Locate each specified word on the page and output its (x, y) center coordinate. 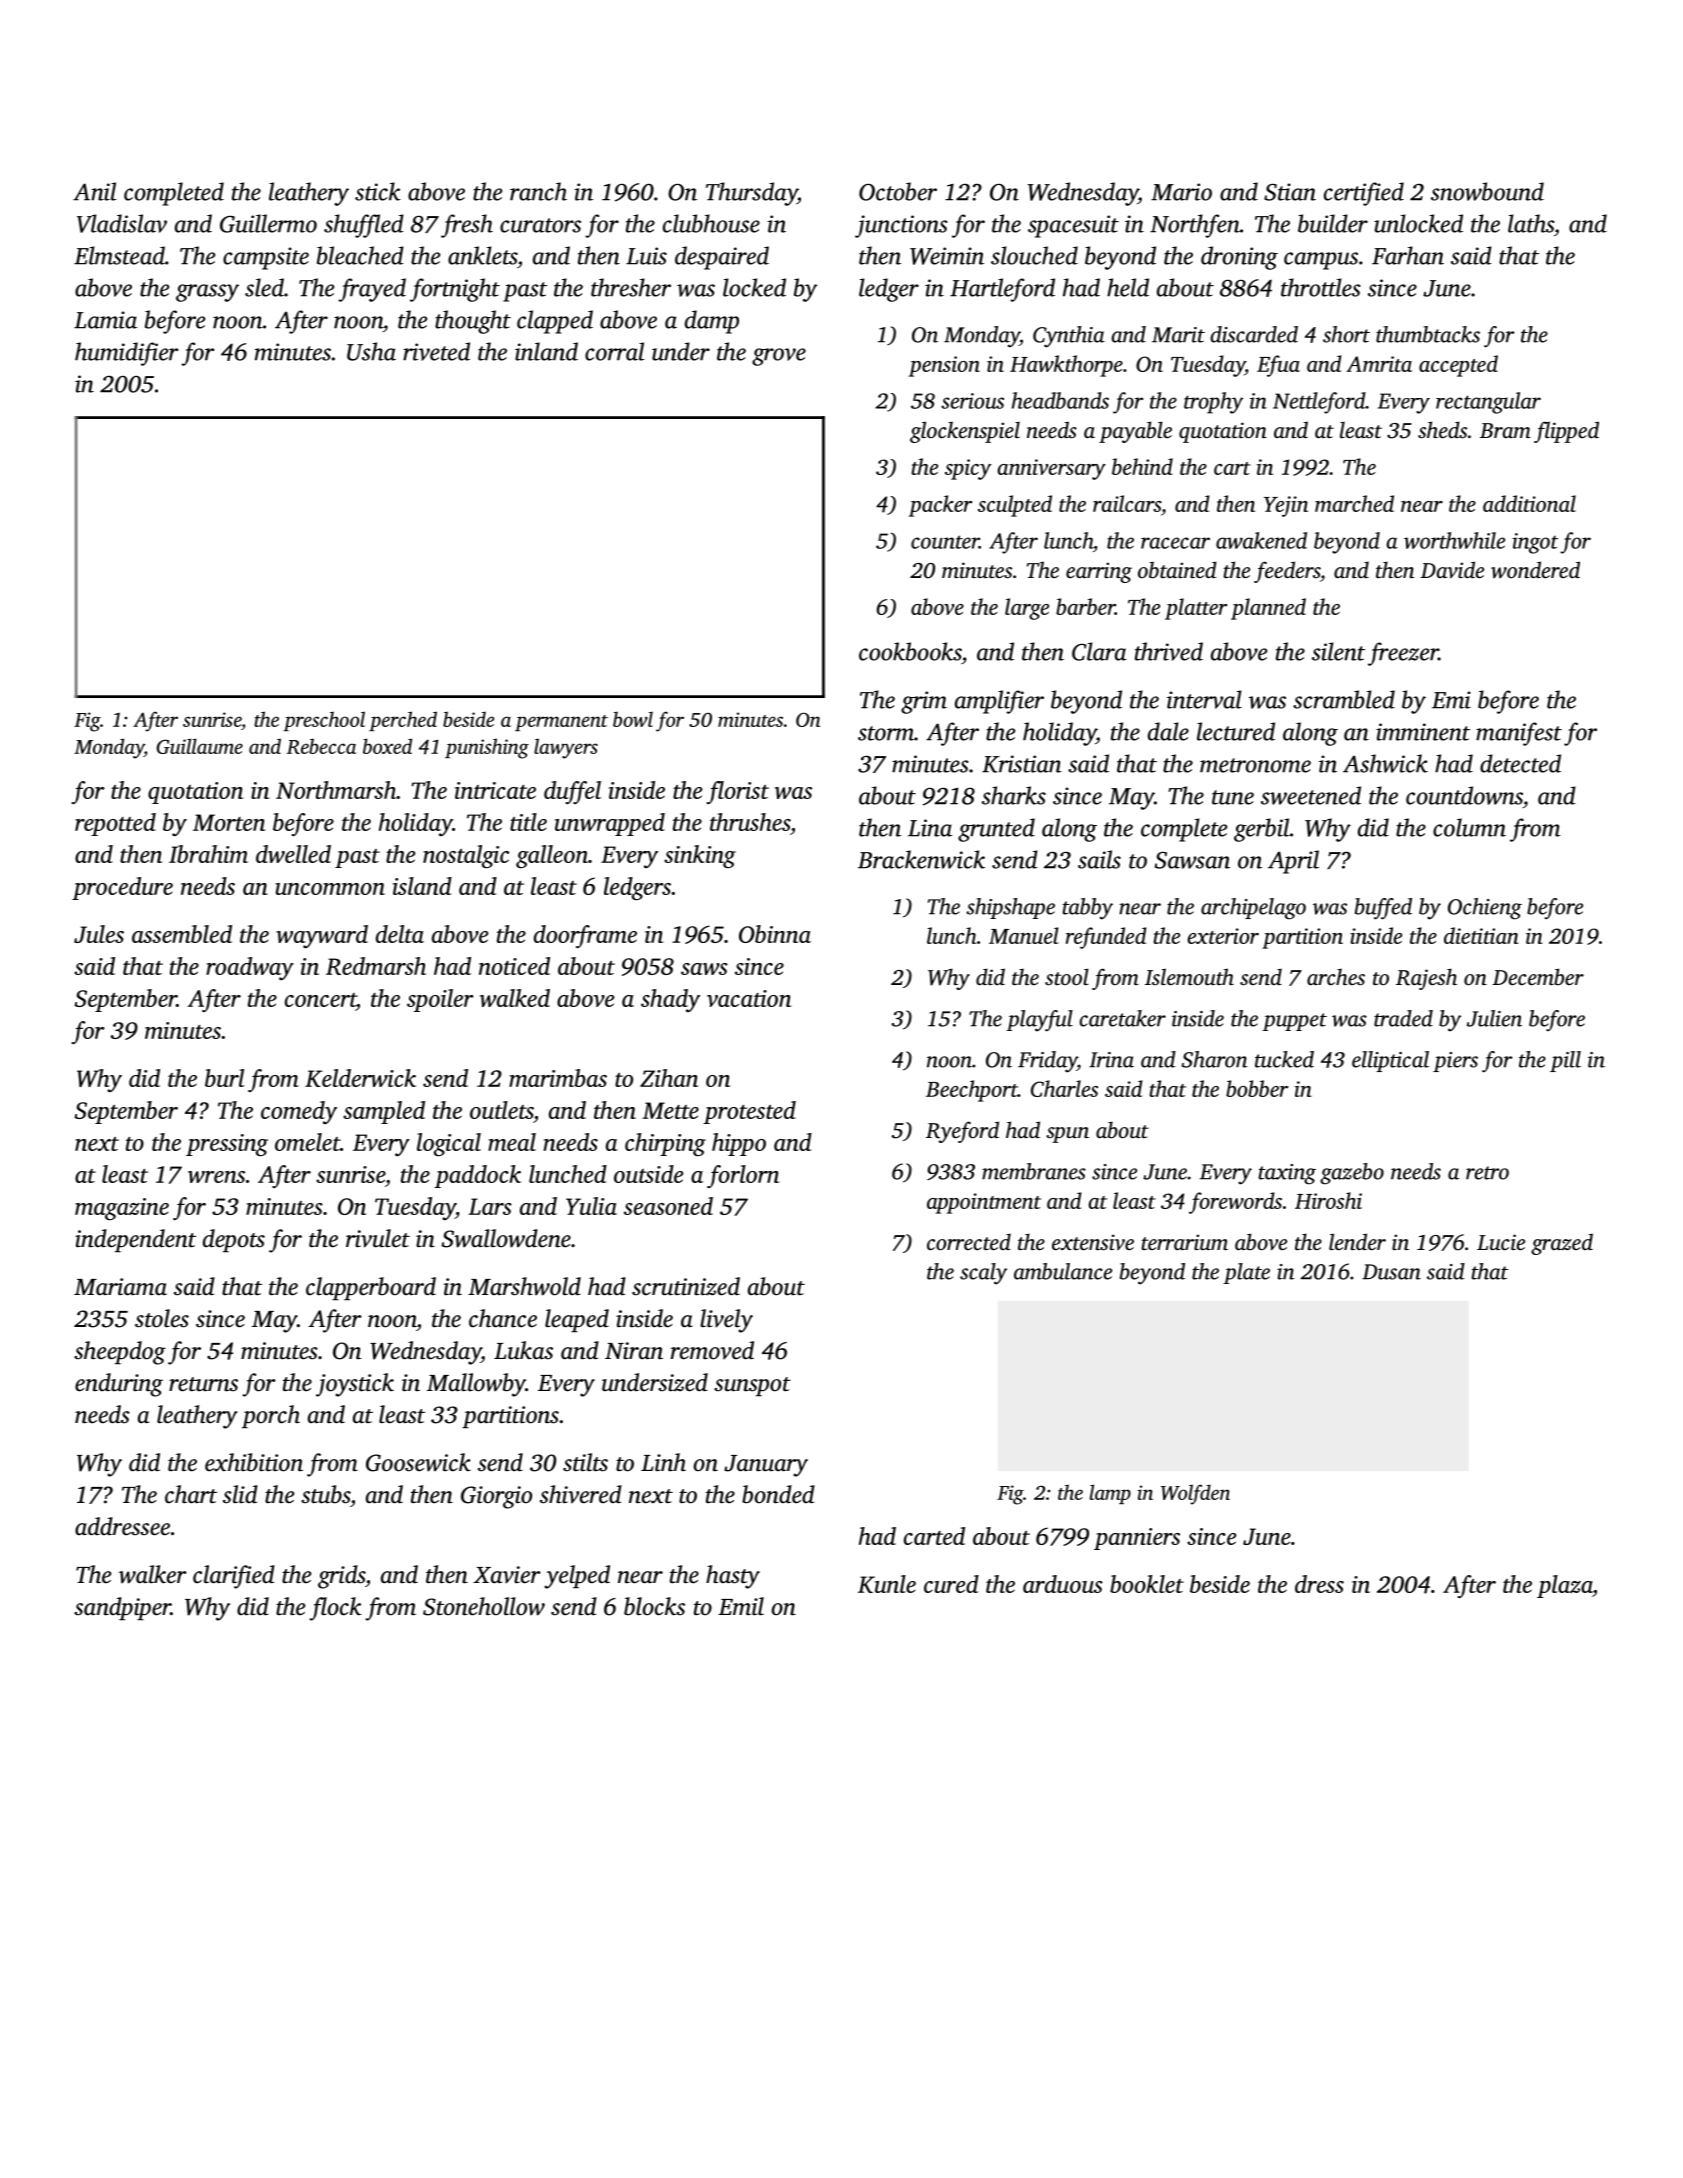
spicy (968, 469)
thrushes (750, 822)
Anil (94, 191)
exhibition (254, 1462)
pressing (227, 1145)
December (1538, 976)
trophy (1213, 403)
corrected (969, 1241)
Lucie (1501, 1242)
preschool (324, 721)
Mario (1181, 192)
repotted (115, 824)
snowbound (1487, 191)
